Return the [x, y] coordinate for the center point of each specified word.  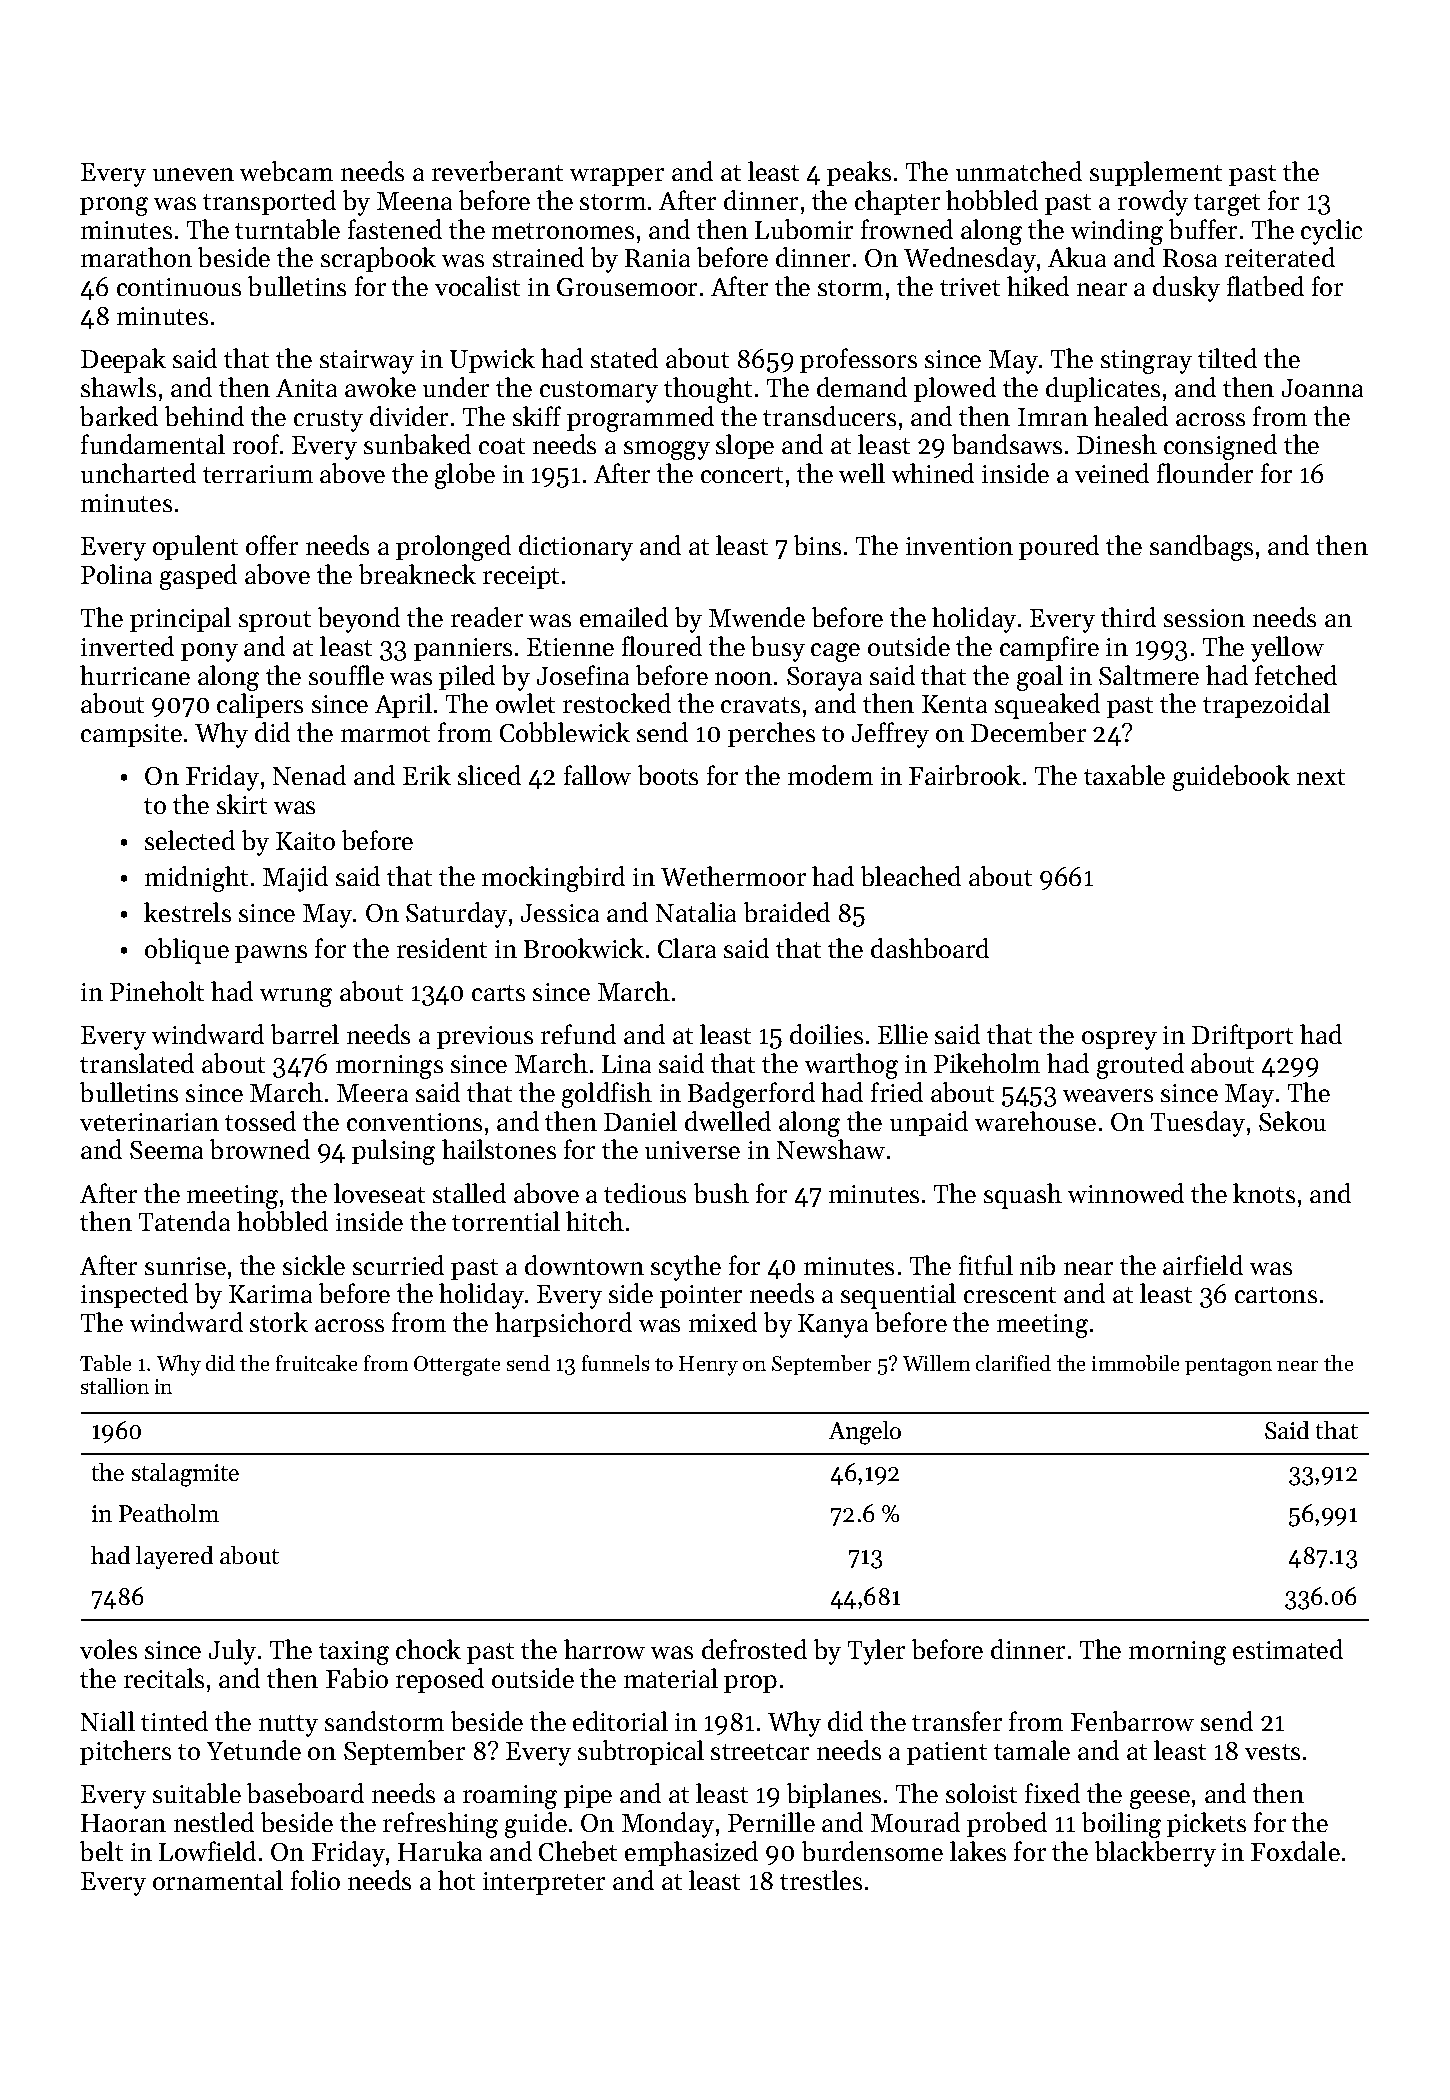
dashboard [930, 948]
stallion [115, 1386]
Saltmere [1149, 675]
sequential [898, 1296]
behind [204, 416]
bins [817, 545]
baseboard [305, 1793]
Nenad [309, 775]
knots [1264, 1193]
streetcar [760, 1752]
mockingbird [553, 879]
